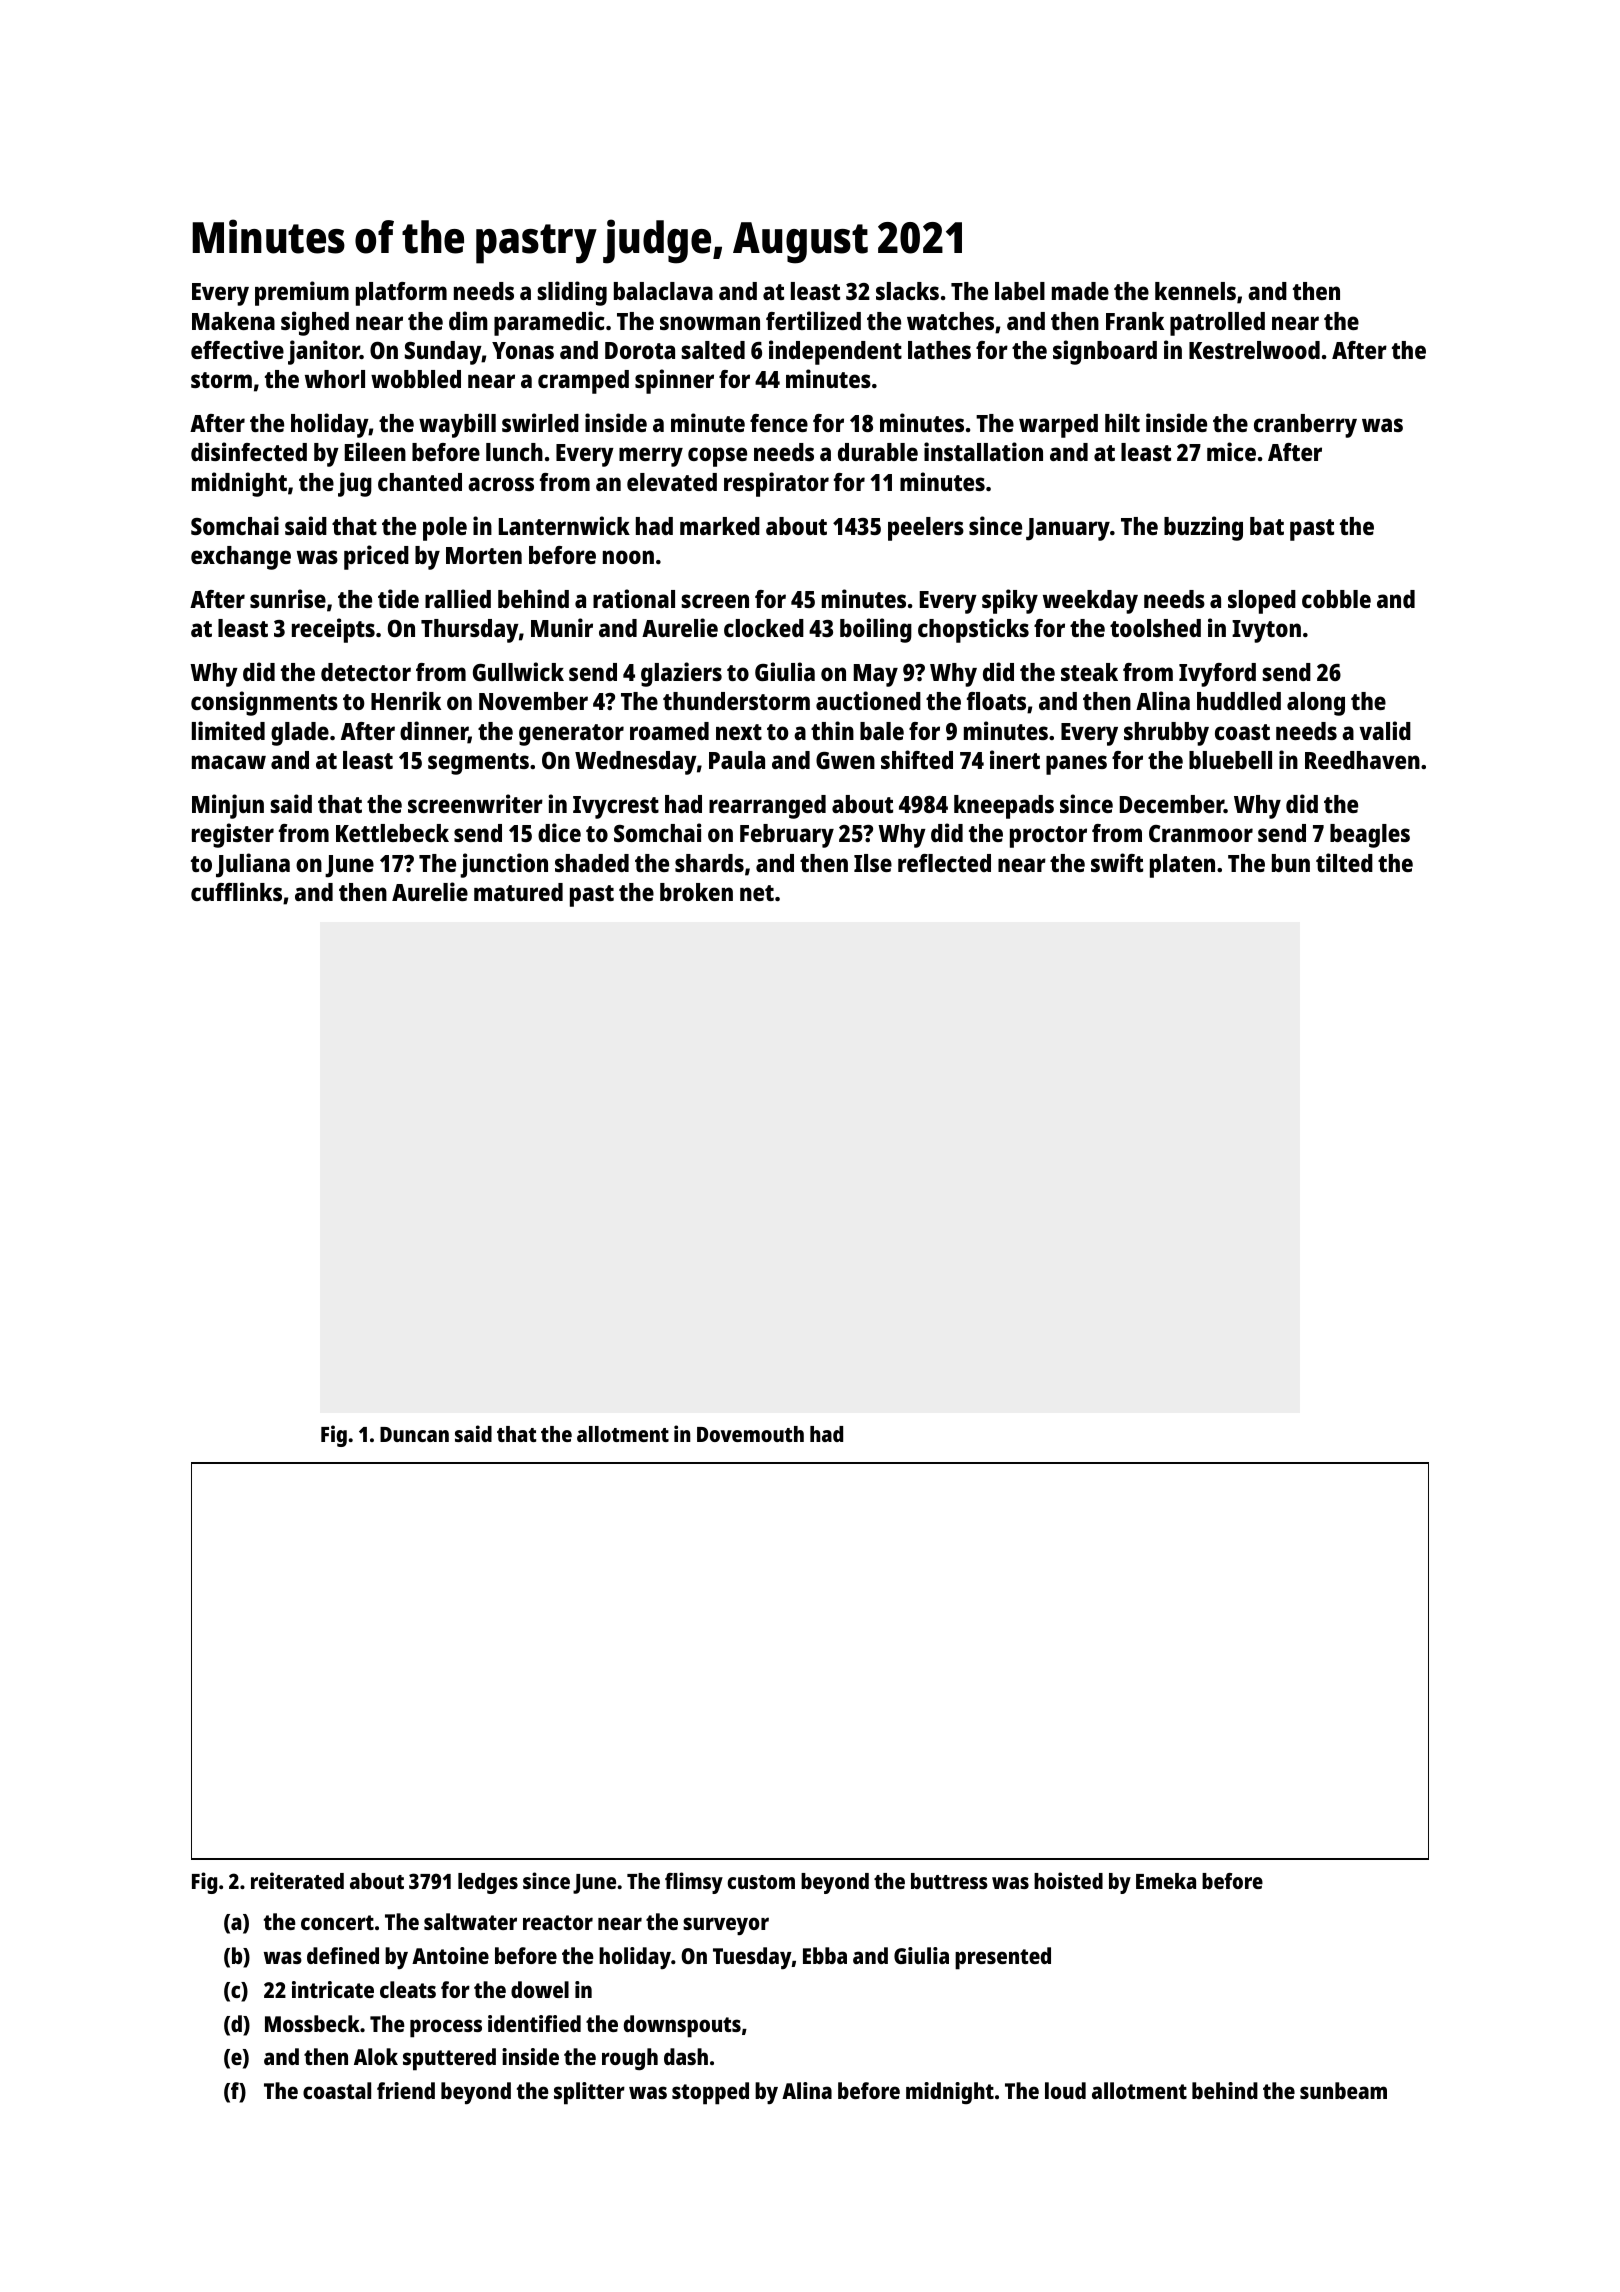 The width and height of the document is (1620, 2292). Describe the element at coordinates (1068, 1880) in the document. I see `hoisted` at that location.
